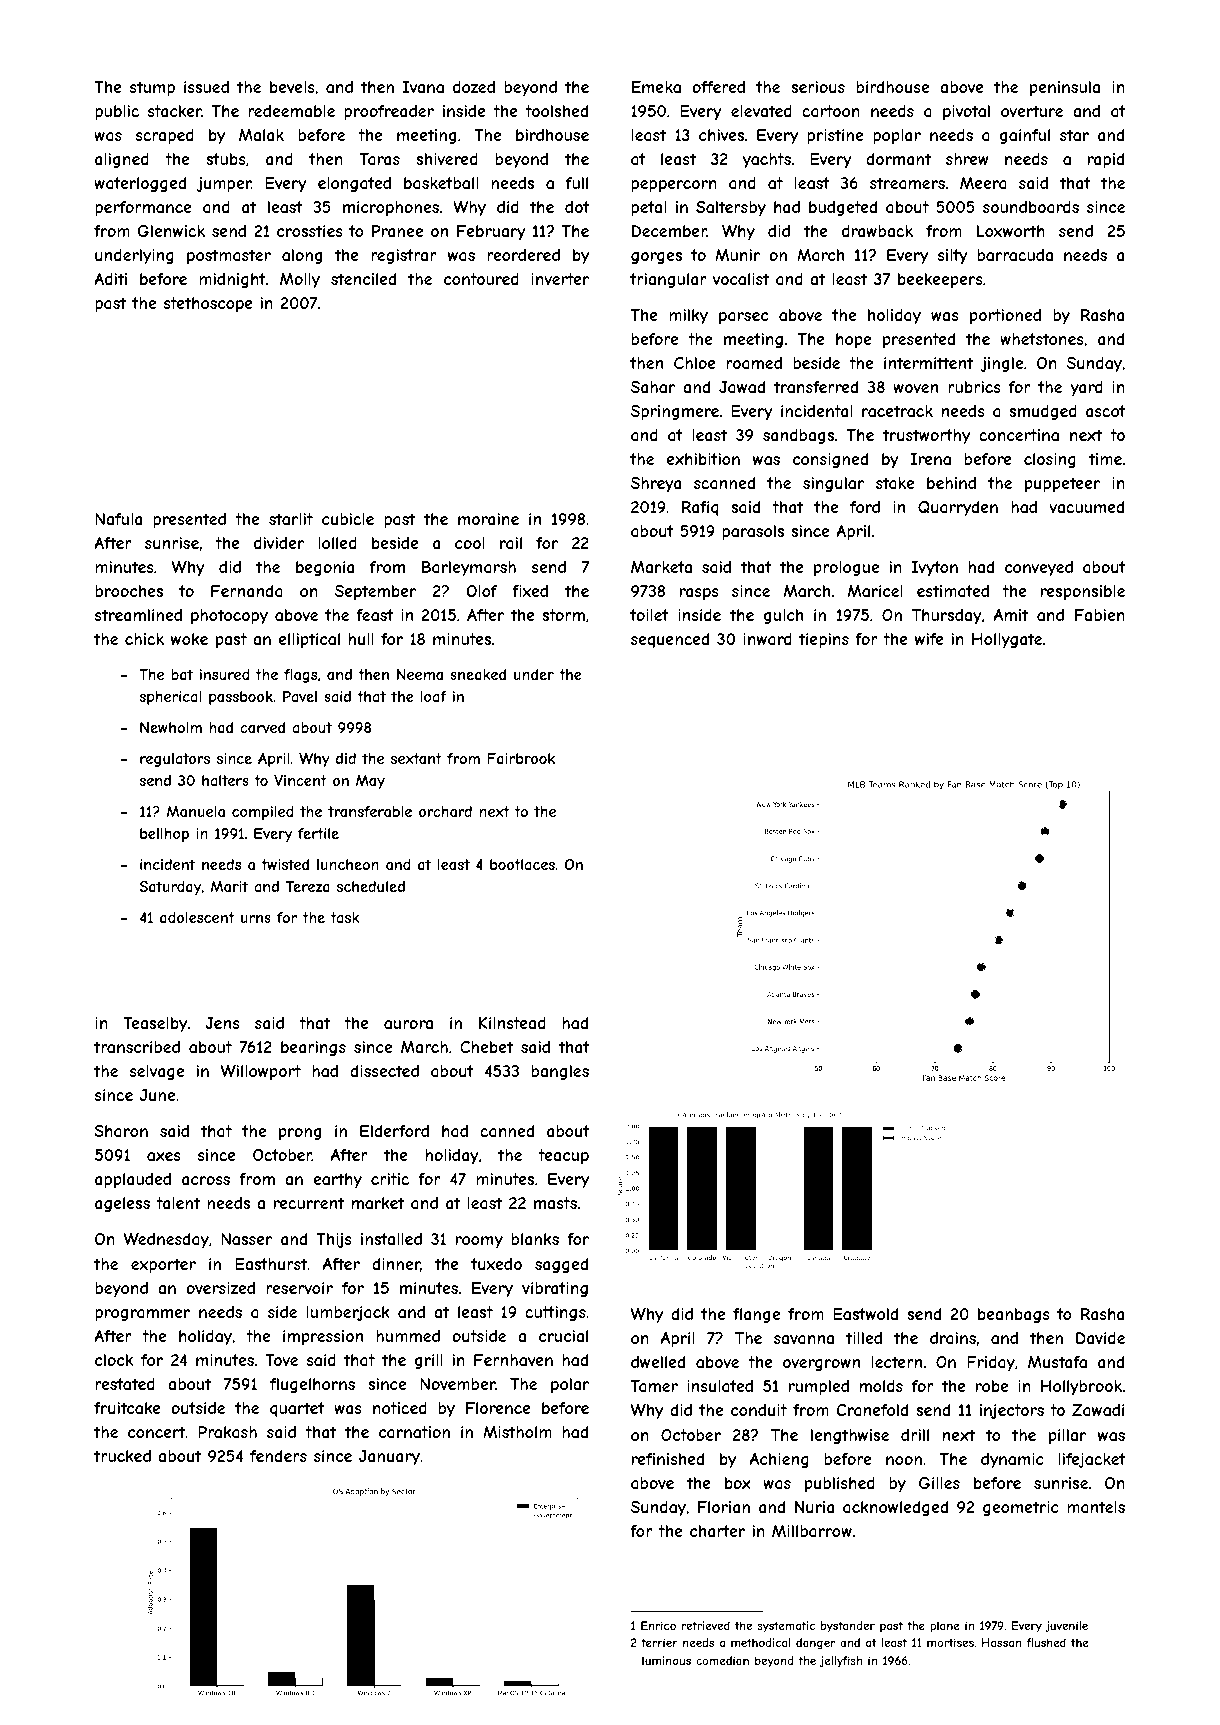 This screenshot has height=1725, width=1220. I want to click on peninsula, so click(1065, 88).
